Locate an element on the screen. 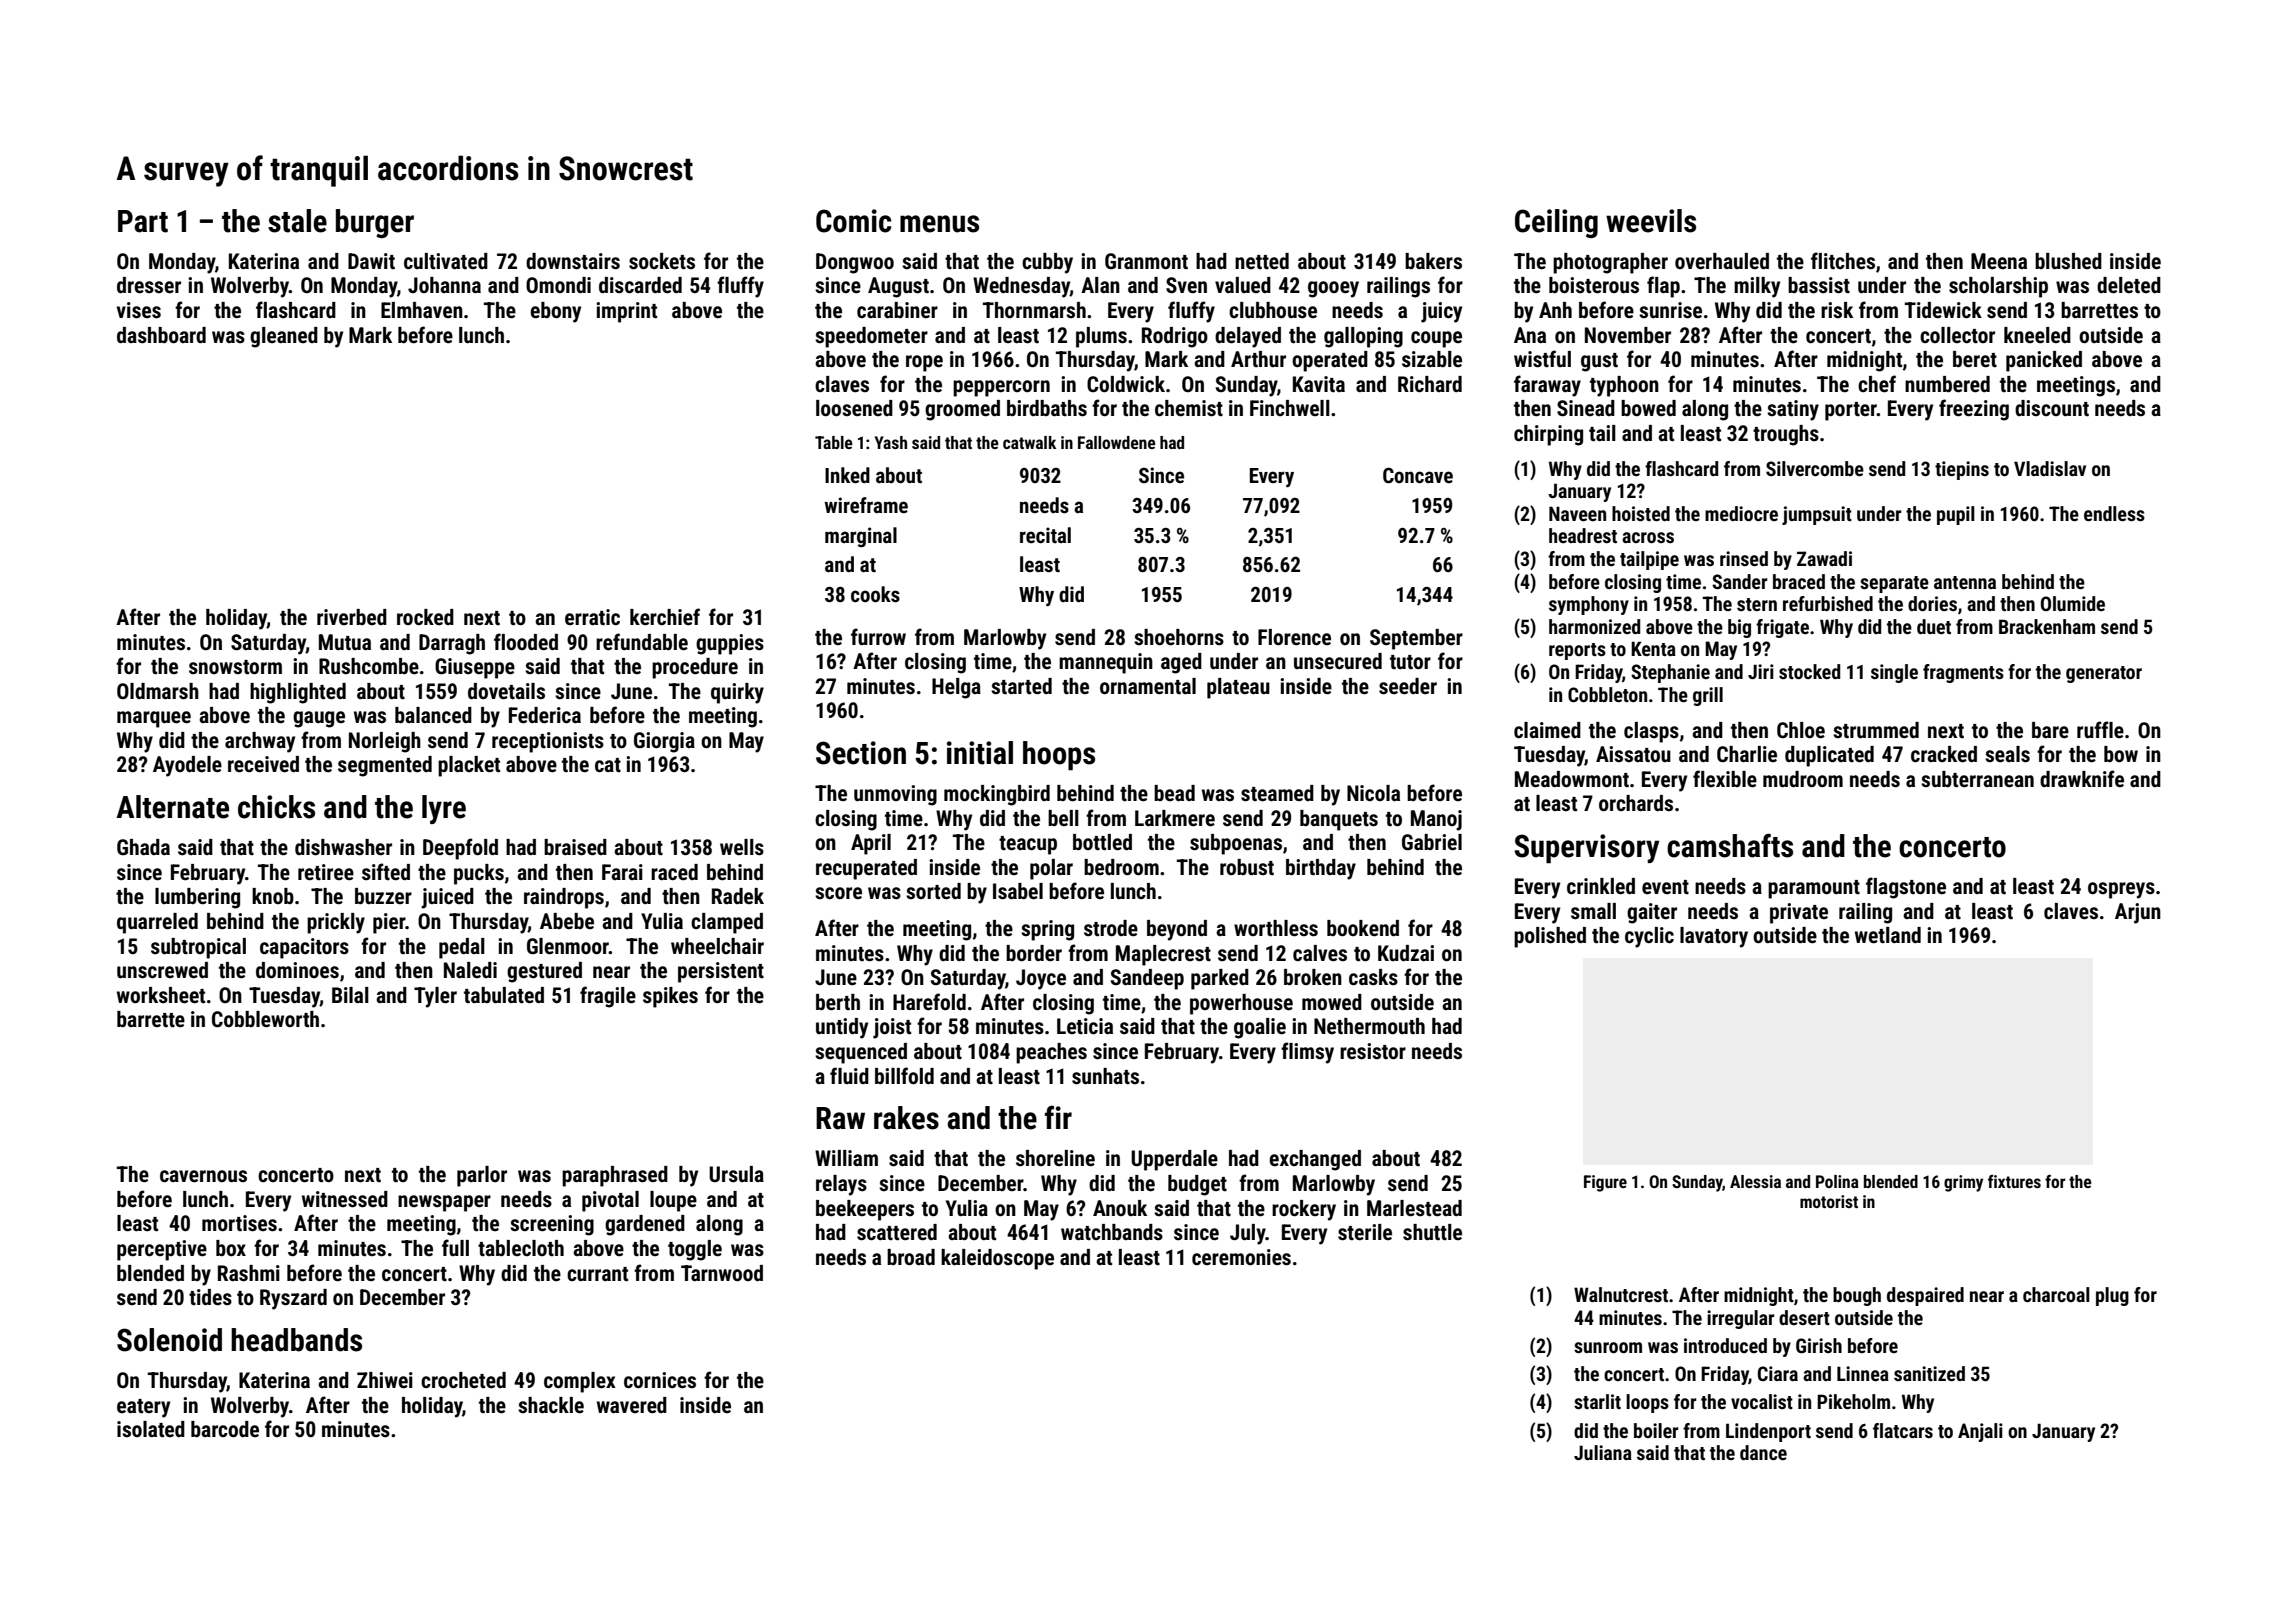  gleaned is located at coordinates (284, 337).
